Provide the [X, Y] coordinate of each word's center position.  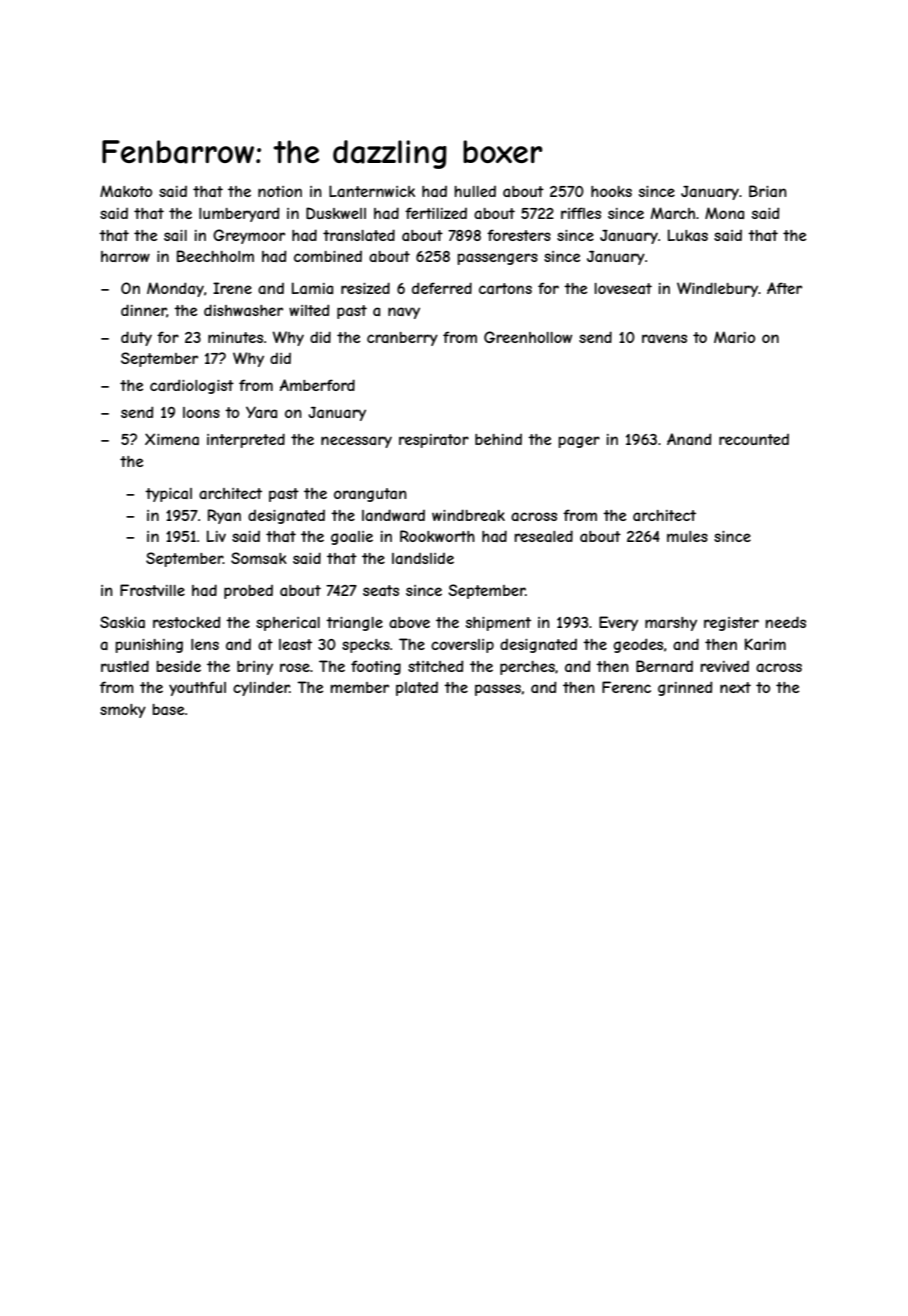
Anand [689, 439]
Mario [734, 337]
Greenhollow [528, 337]
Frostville [152, 590]
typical [168, 495]
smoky [123, 711]
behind [498, 439]
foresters [519, 235]
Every [618, 623]
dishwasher [243, 310]
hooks [611, 191]
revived [725, 666]
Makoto [126, 191]
